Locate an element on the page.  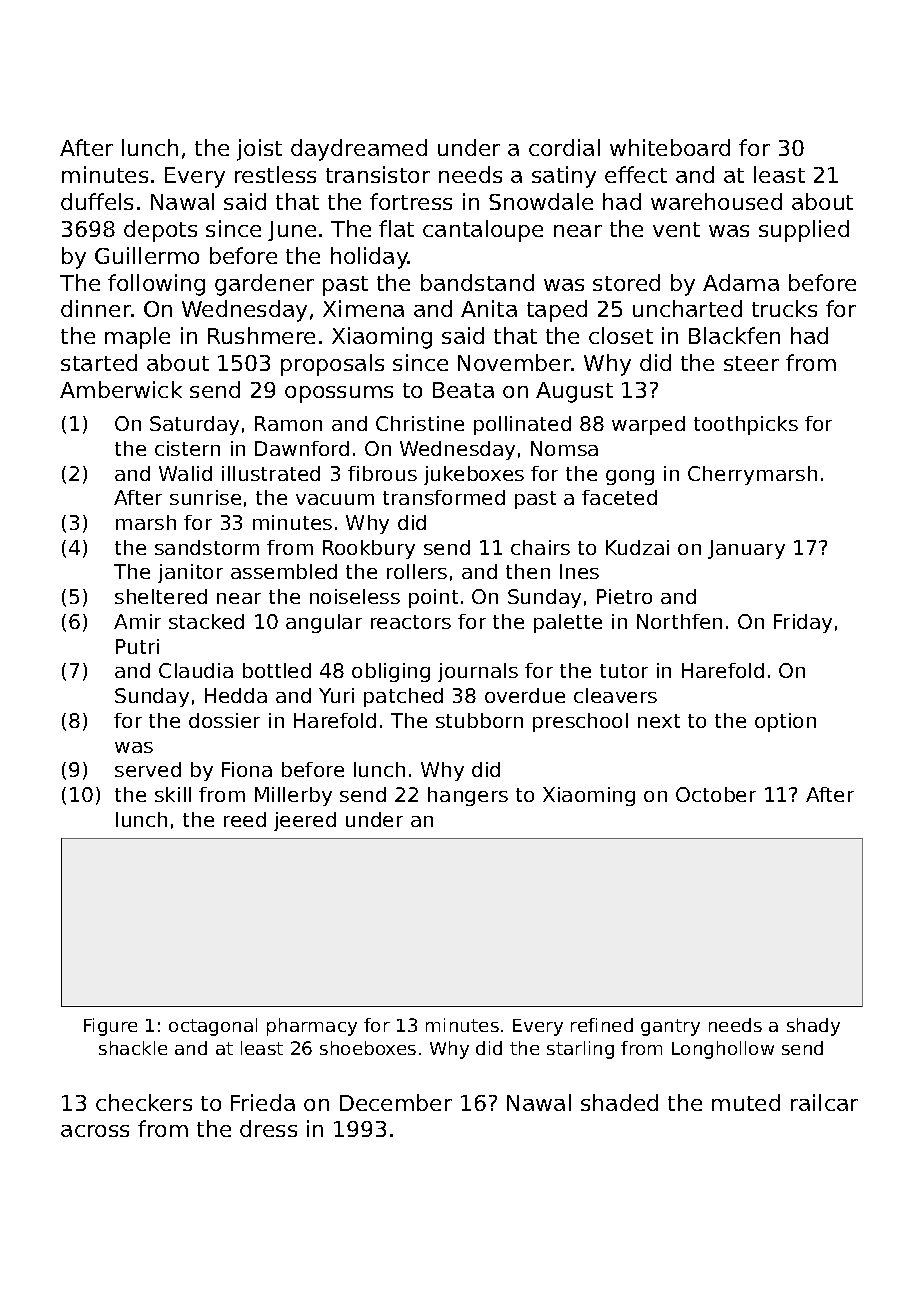
December is located at coordinates (396, 1102).
